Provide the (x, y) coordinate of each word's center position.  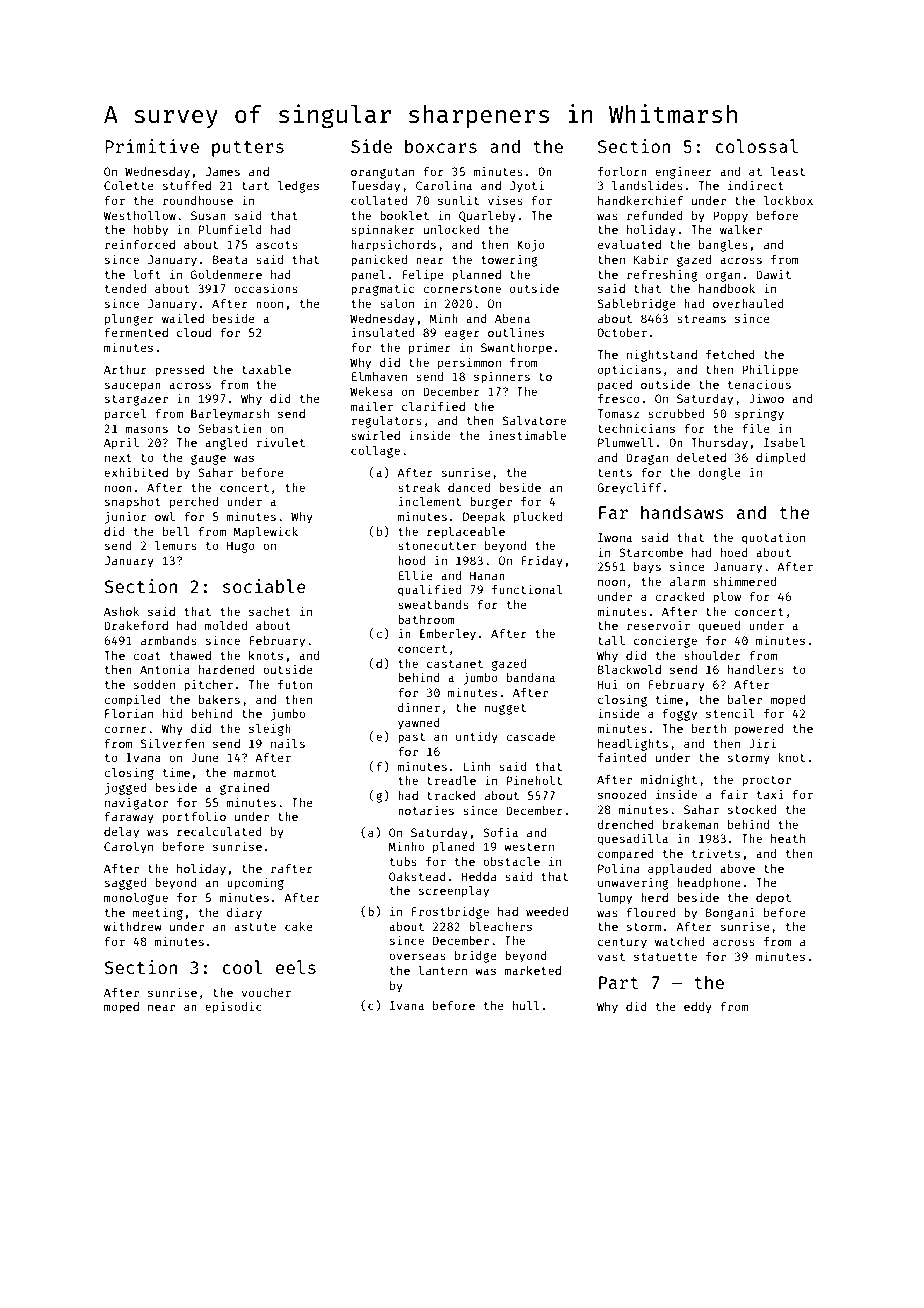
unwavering (633, 884)
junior (126, 518)
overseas (417, 956)
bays (647, 568)
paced (615, 386)
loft (147, 274)
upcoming (255, 883)
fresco (619, 398)
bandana (531, 677)
